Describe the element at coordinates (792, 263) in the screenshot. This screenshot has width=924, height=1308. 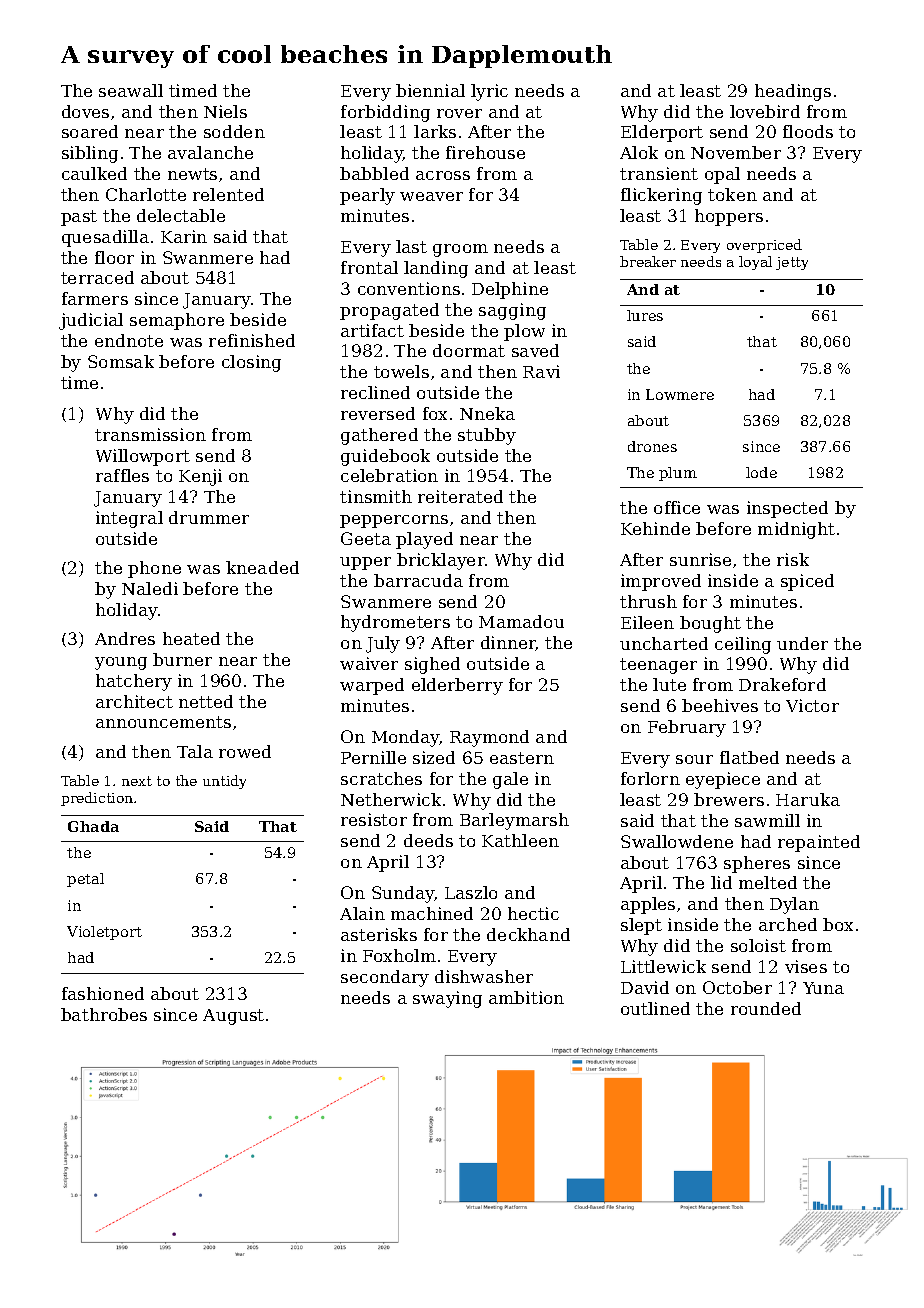
I see `jetty` at that location.
